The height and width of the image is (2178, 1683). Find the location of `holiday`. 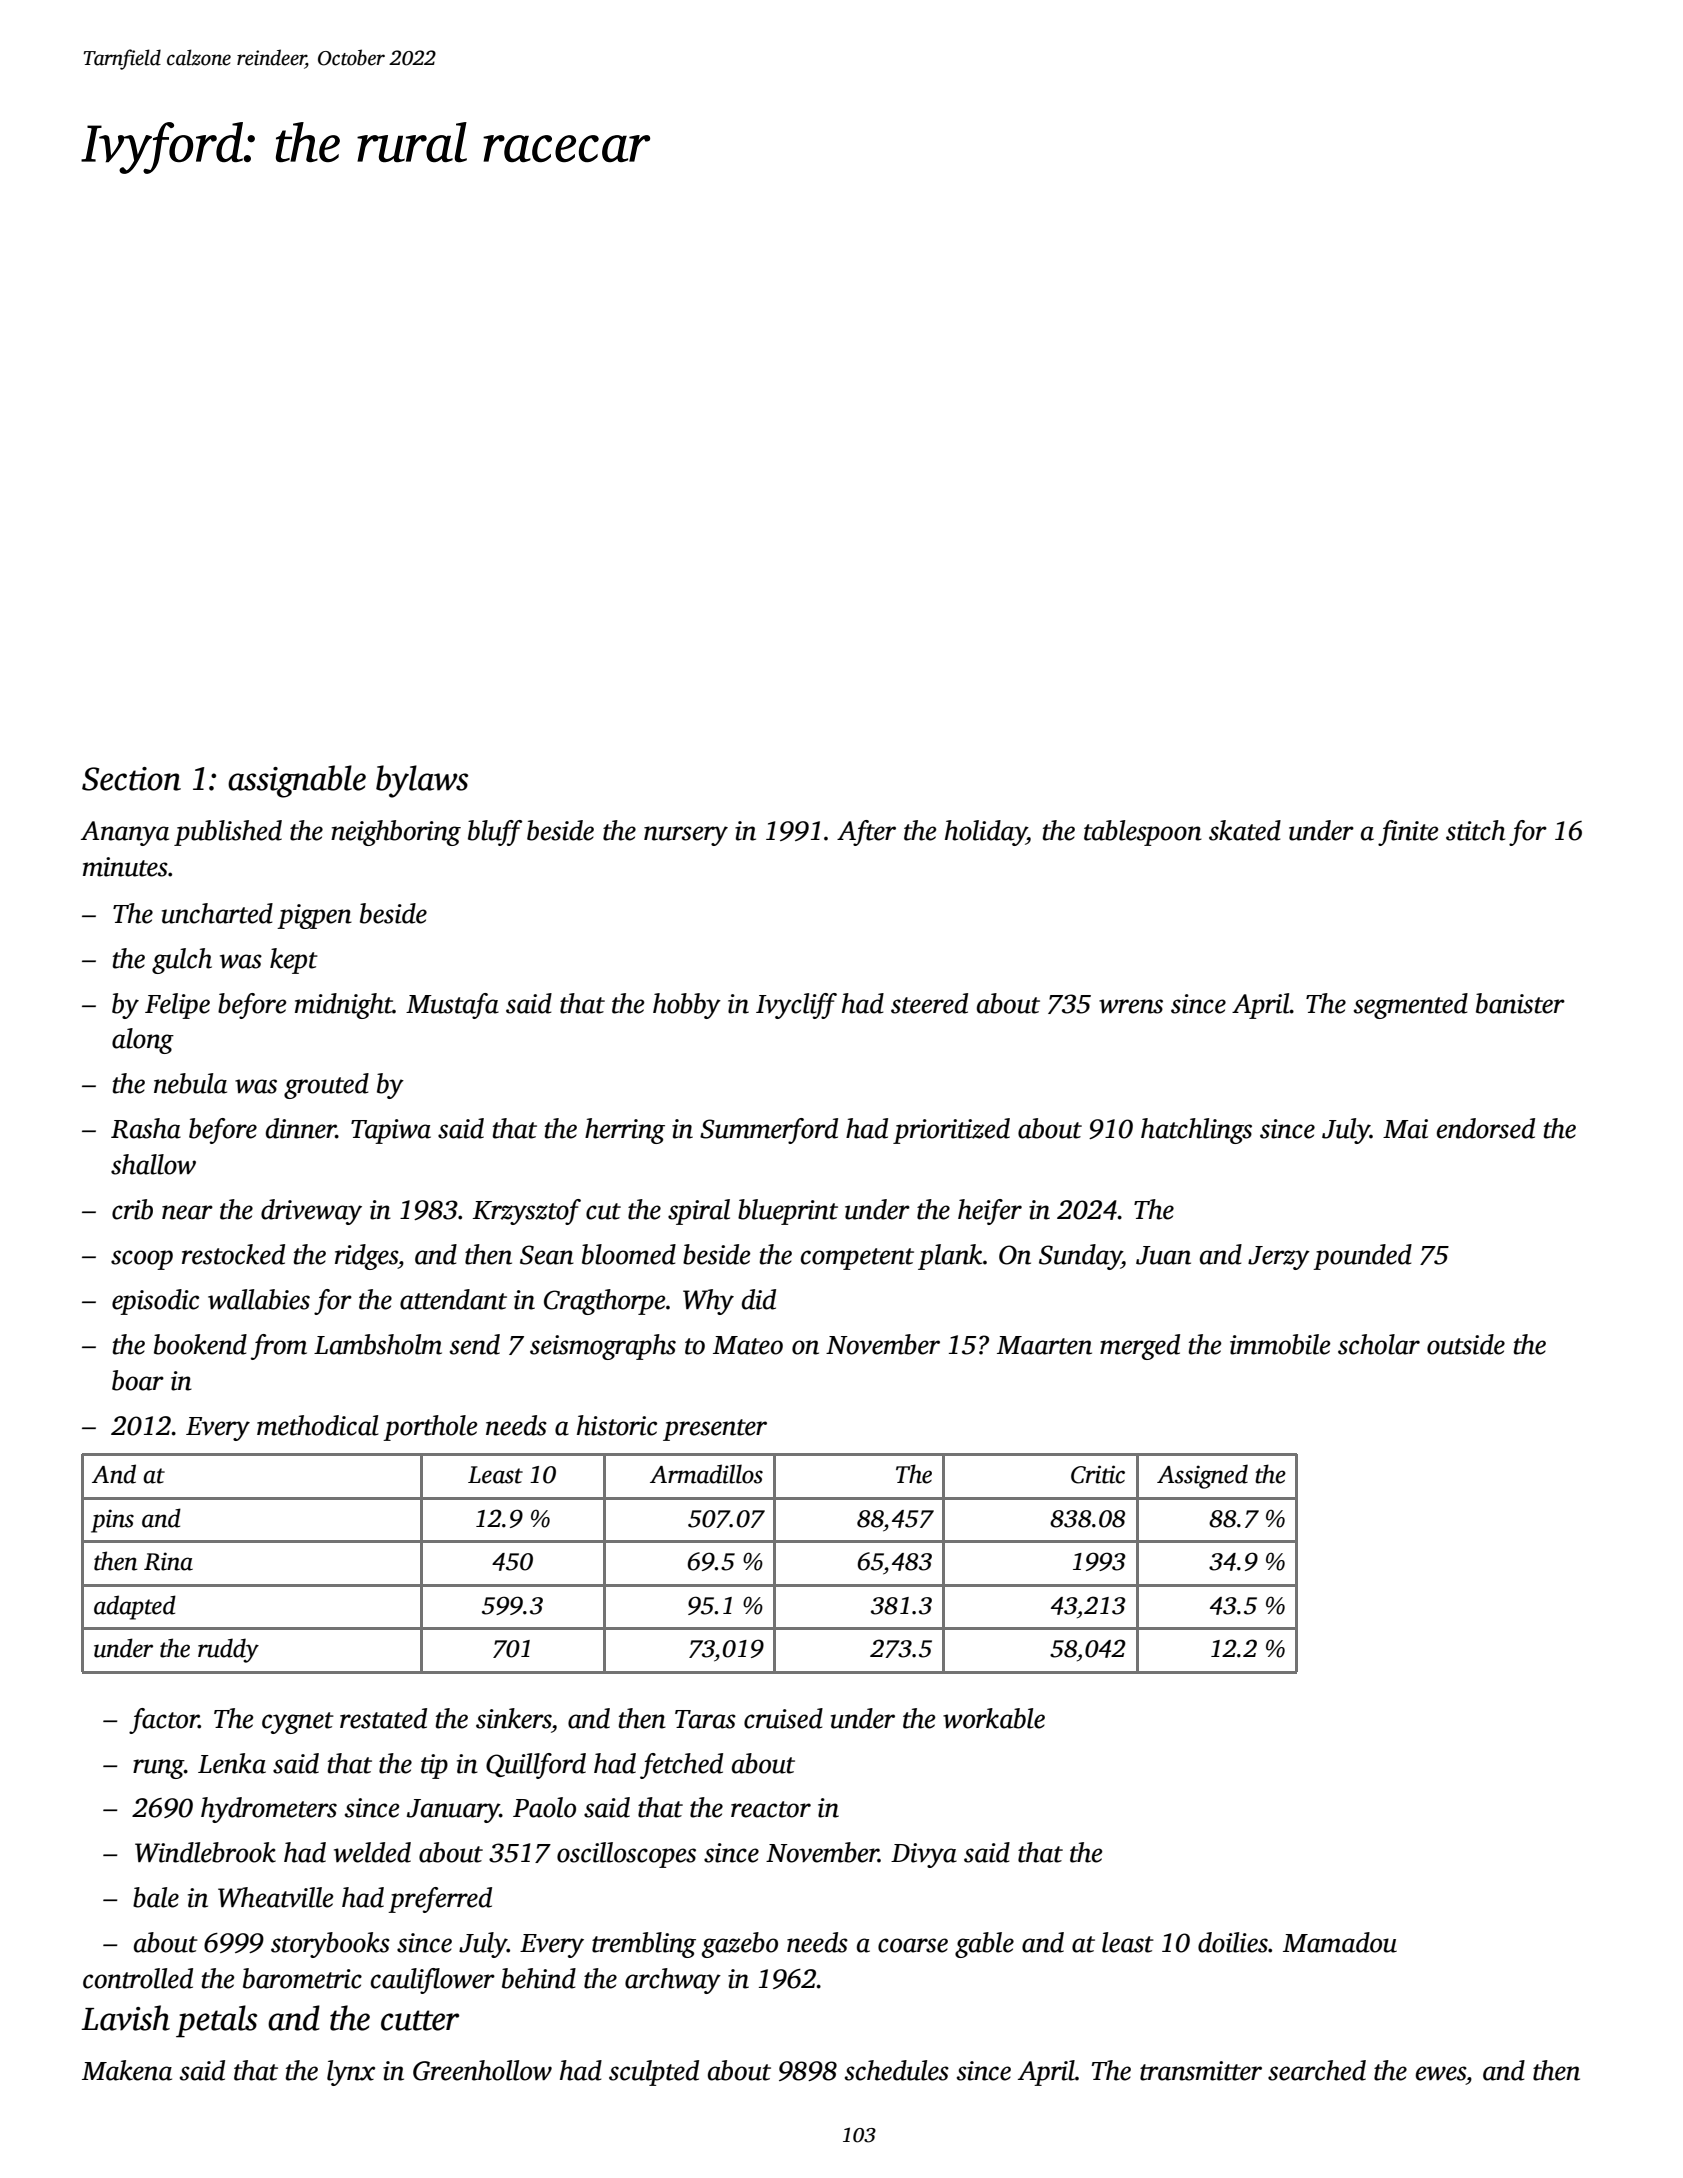

holiday is located at coordinates (986, 833).
